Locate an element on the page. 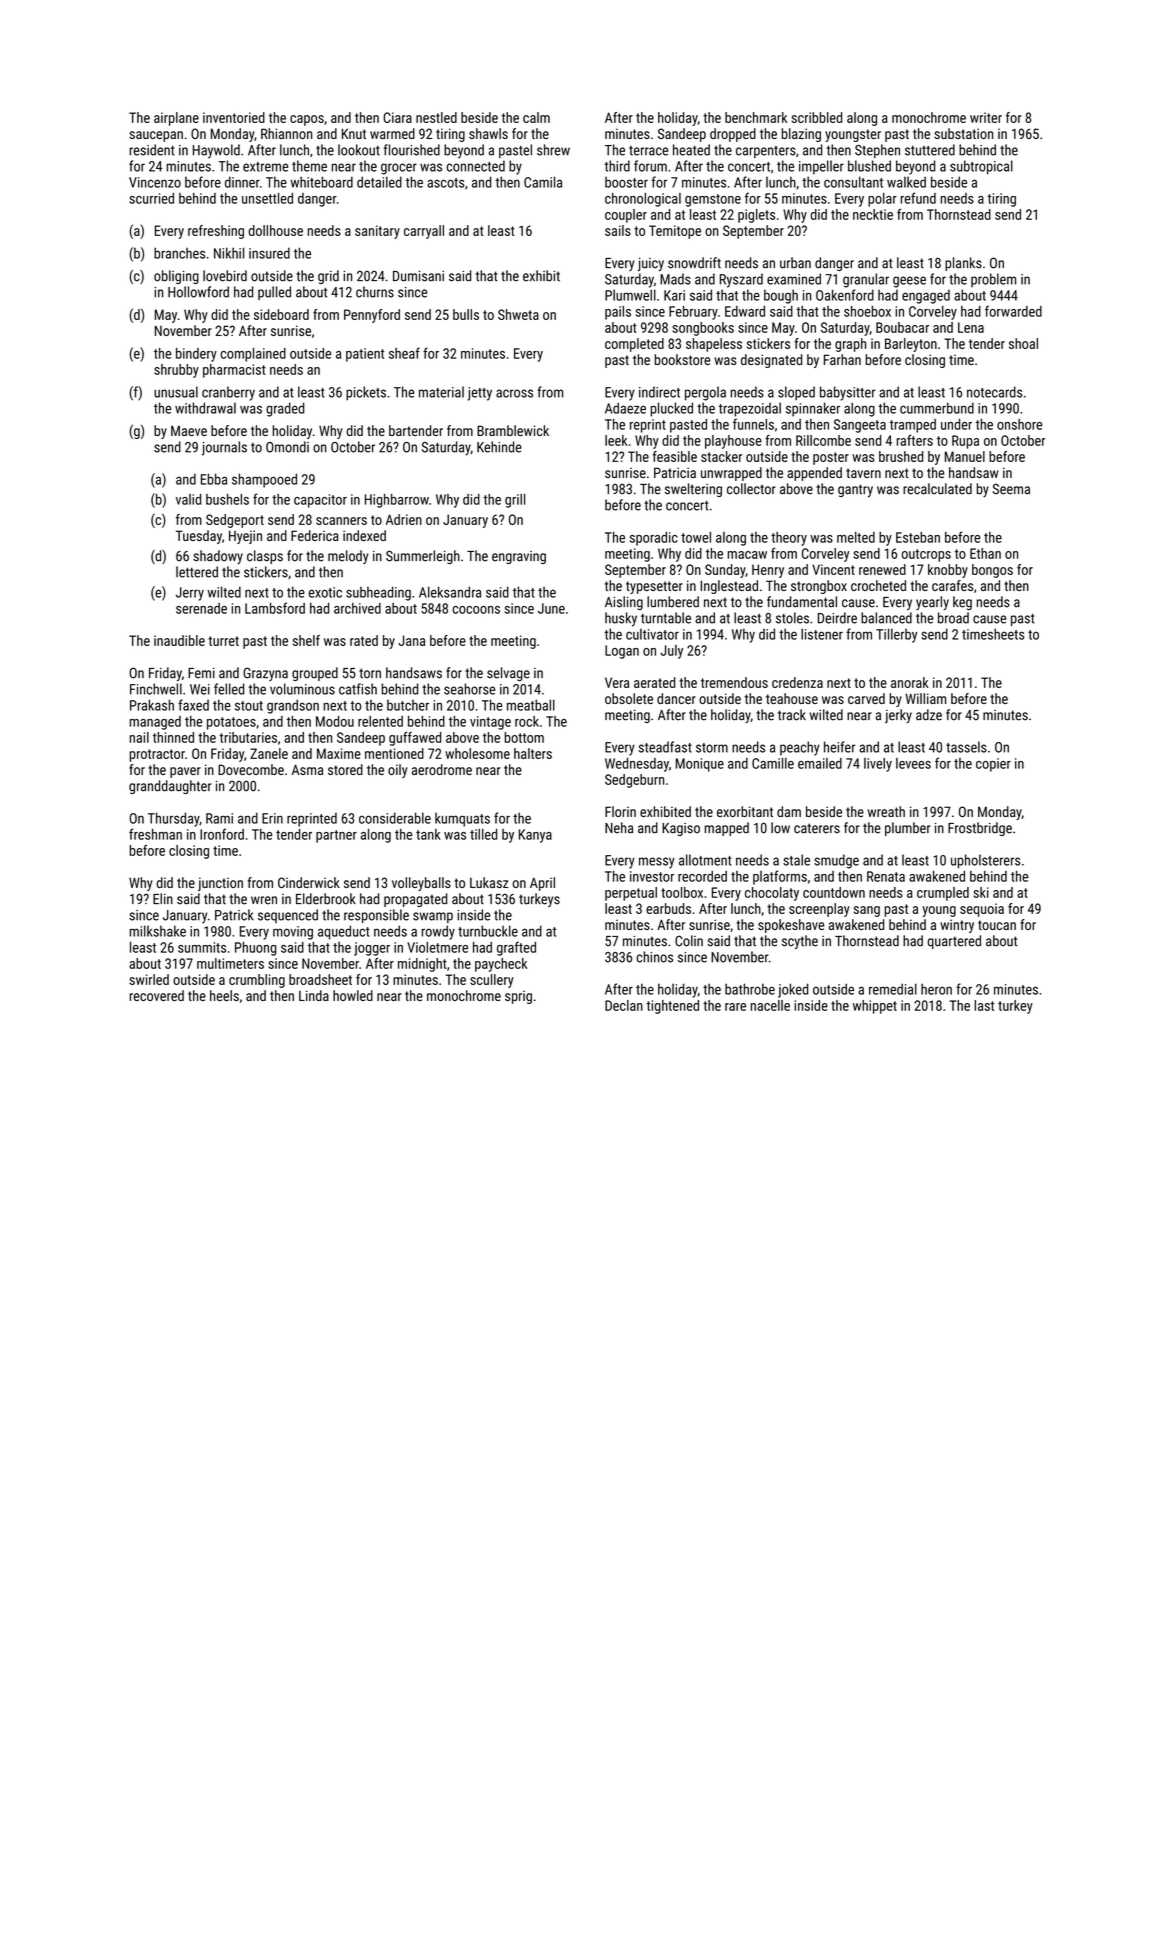 The image size is (1176, 1937). Dumisani is located at coordinates (418, 276).
